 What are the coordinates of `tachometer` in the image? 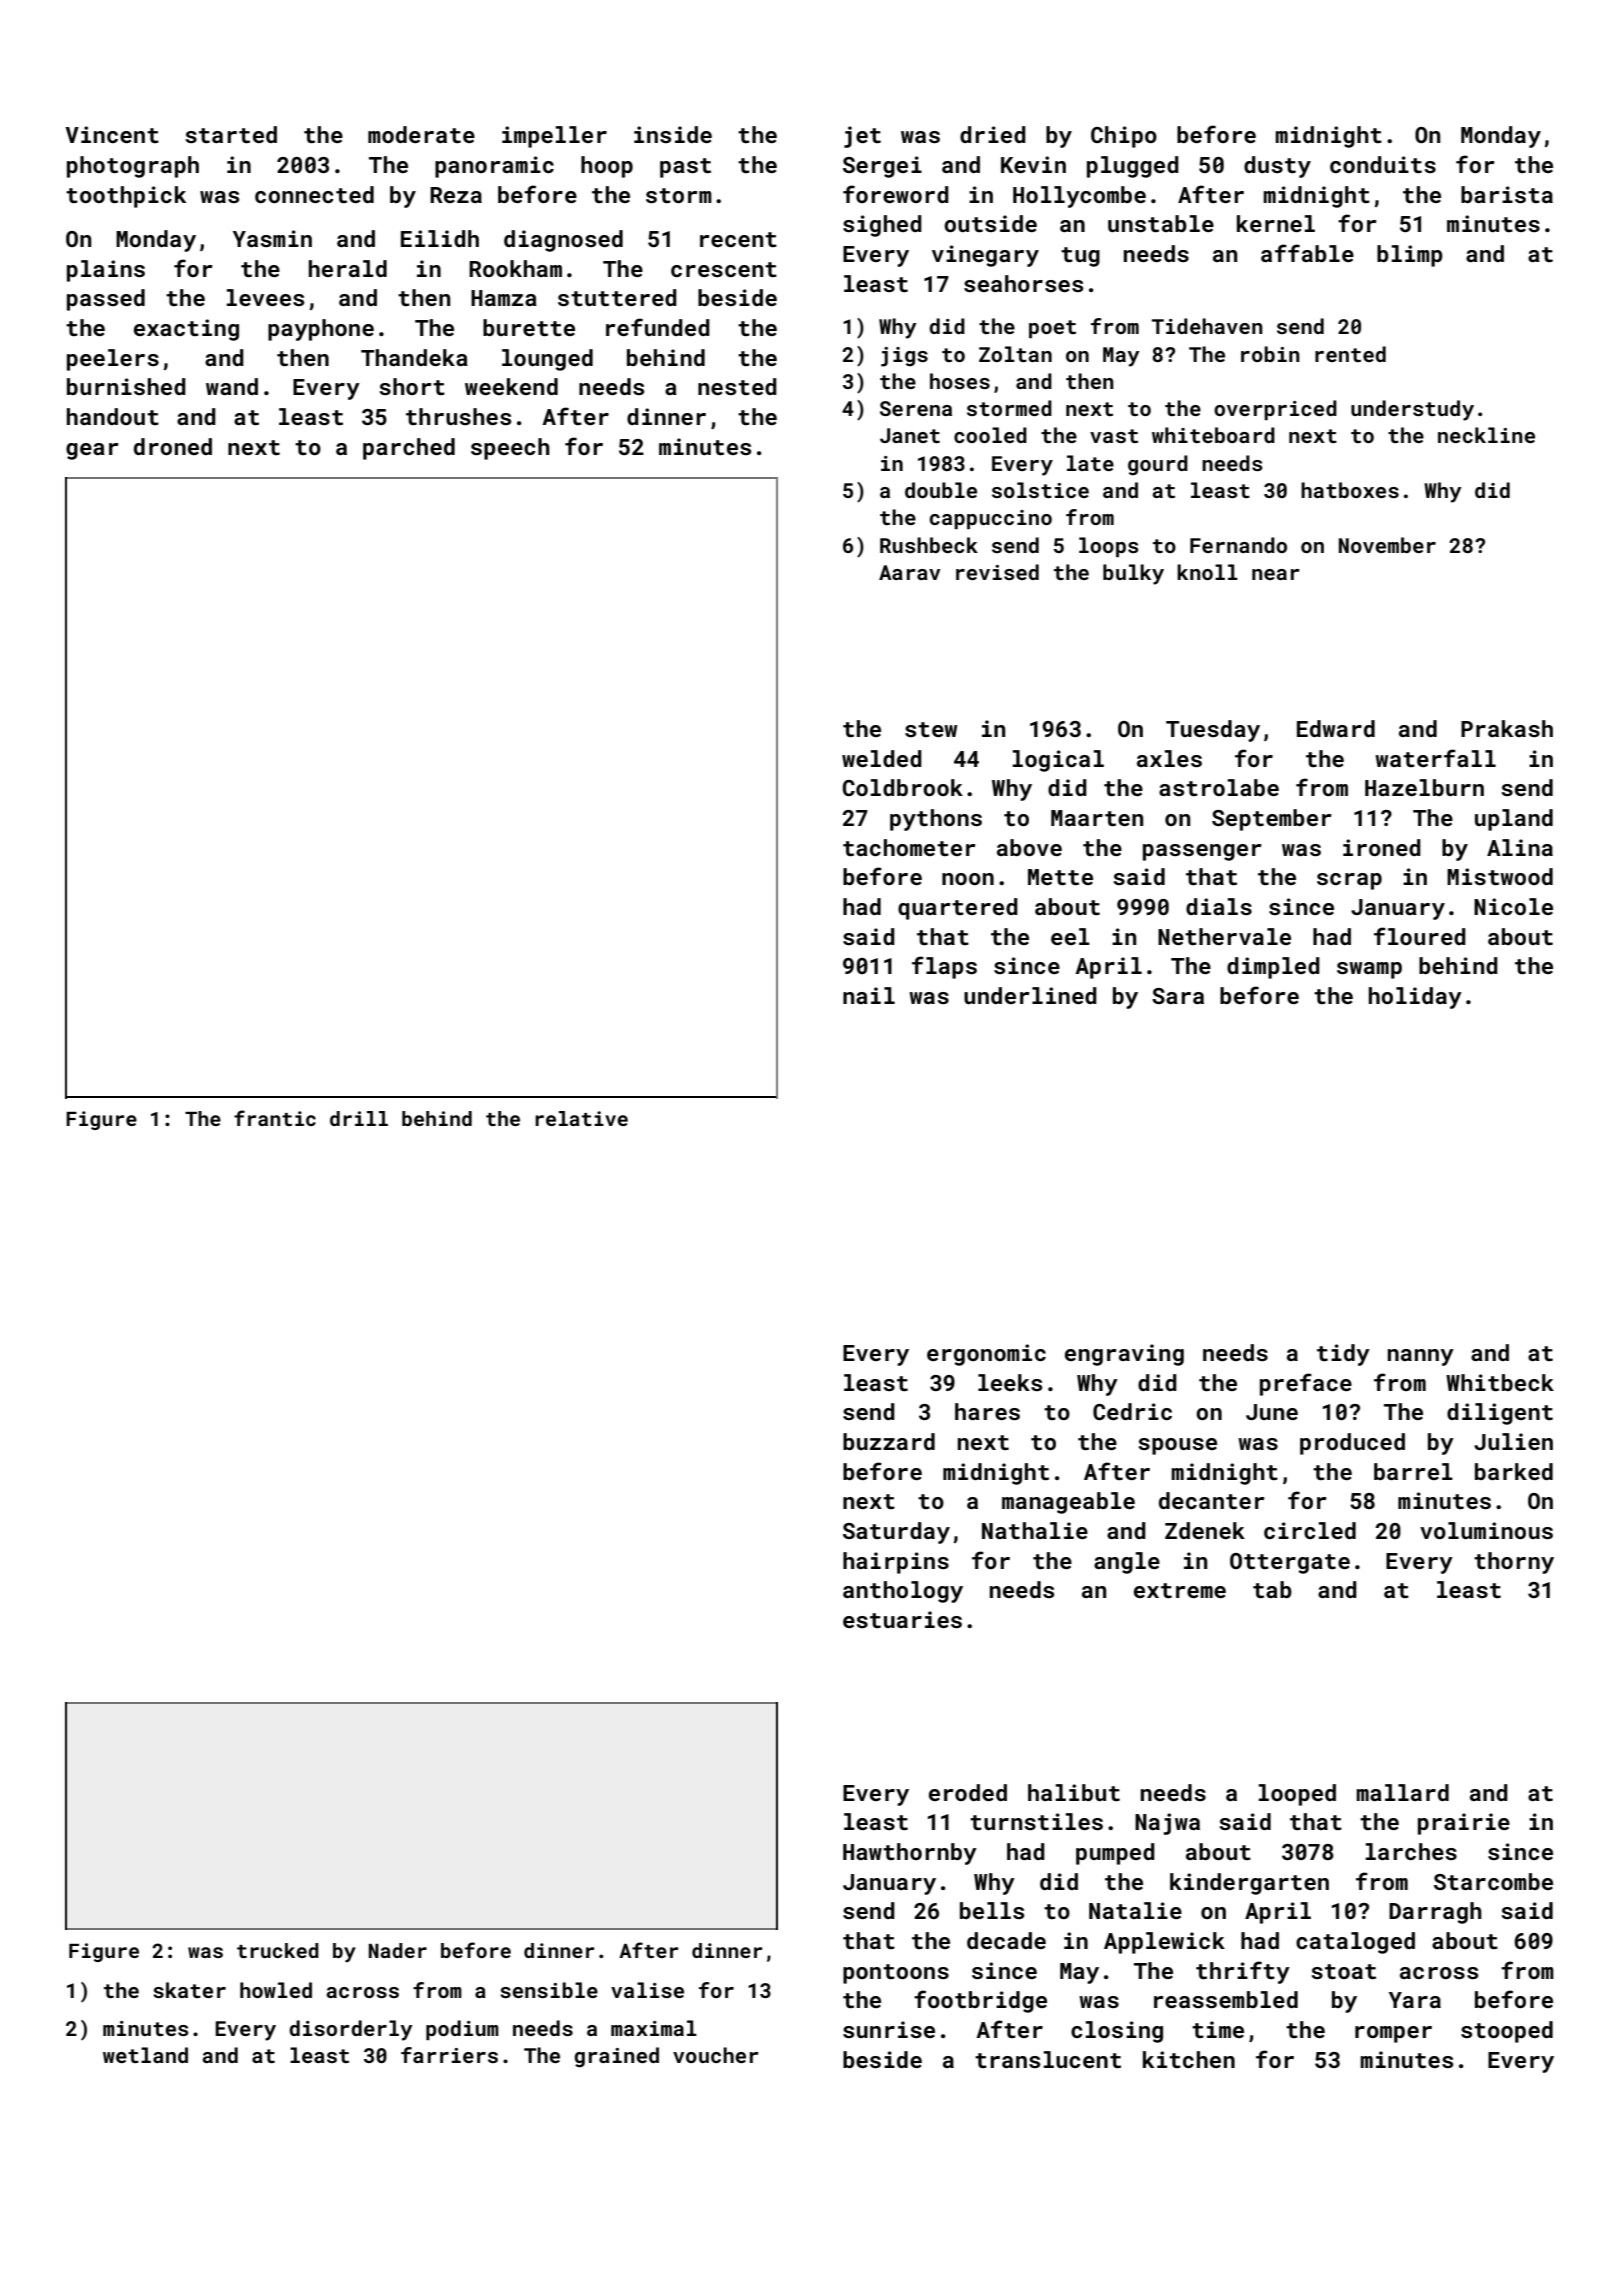 It's located at (909, 847).
